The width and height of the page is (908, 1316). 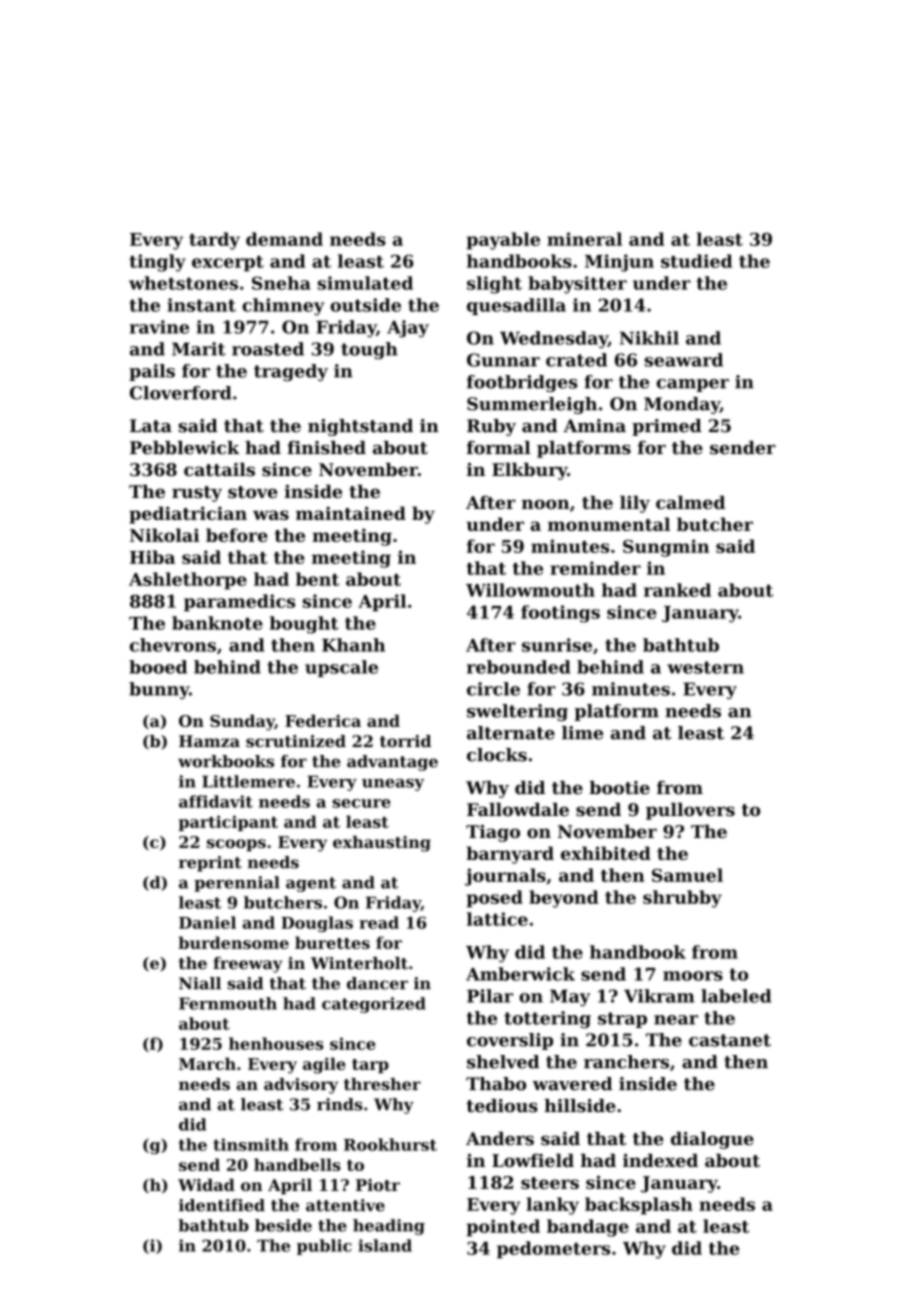 What do you see at coordinates (222, 1205) in the page?
I see `identified` at bounding box center [222, 1205].
